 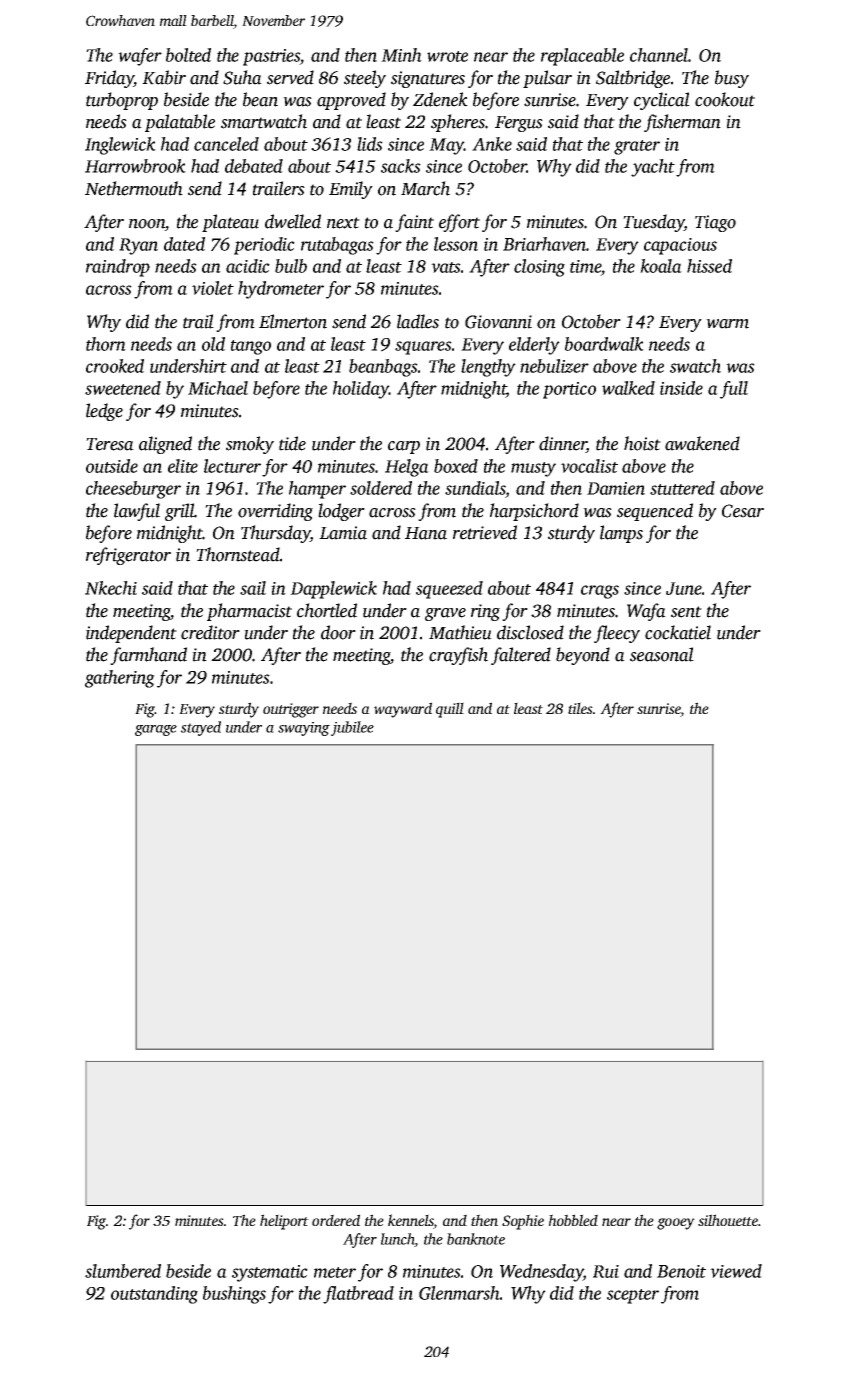 I want to click on harpsichord, so click(x=534, y=512).
